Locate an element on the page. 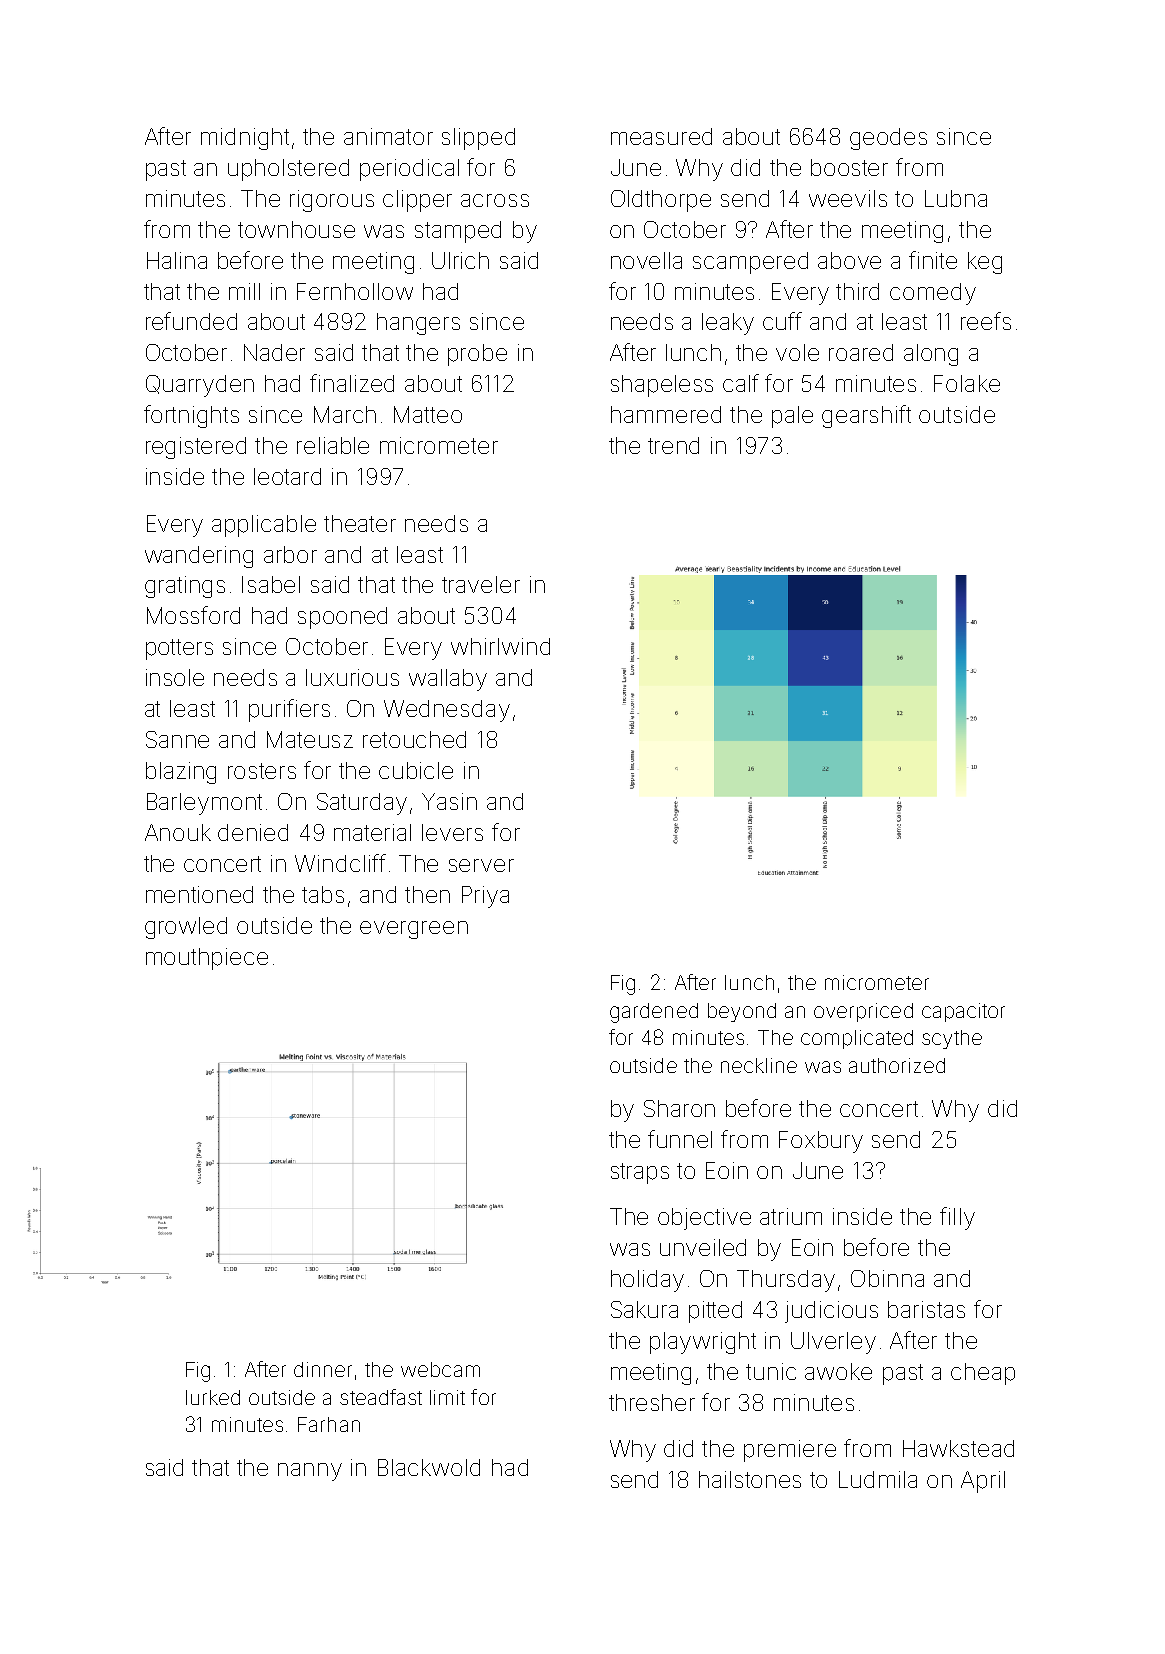 The width and height of the document is (1165, 1654). whirlwind is located at coordinates (500, 646).
